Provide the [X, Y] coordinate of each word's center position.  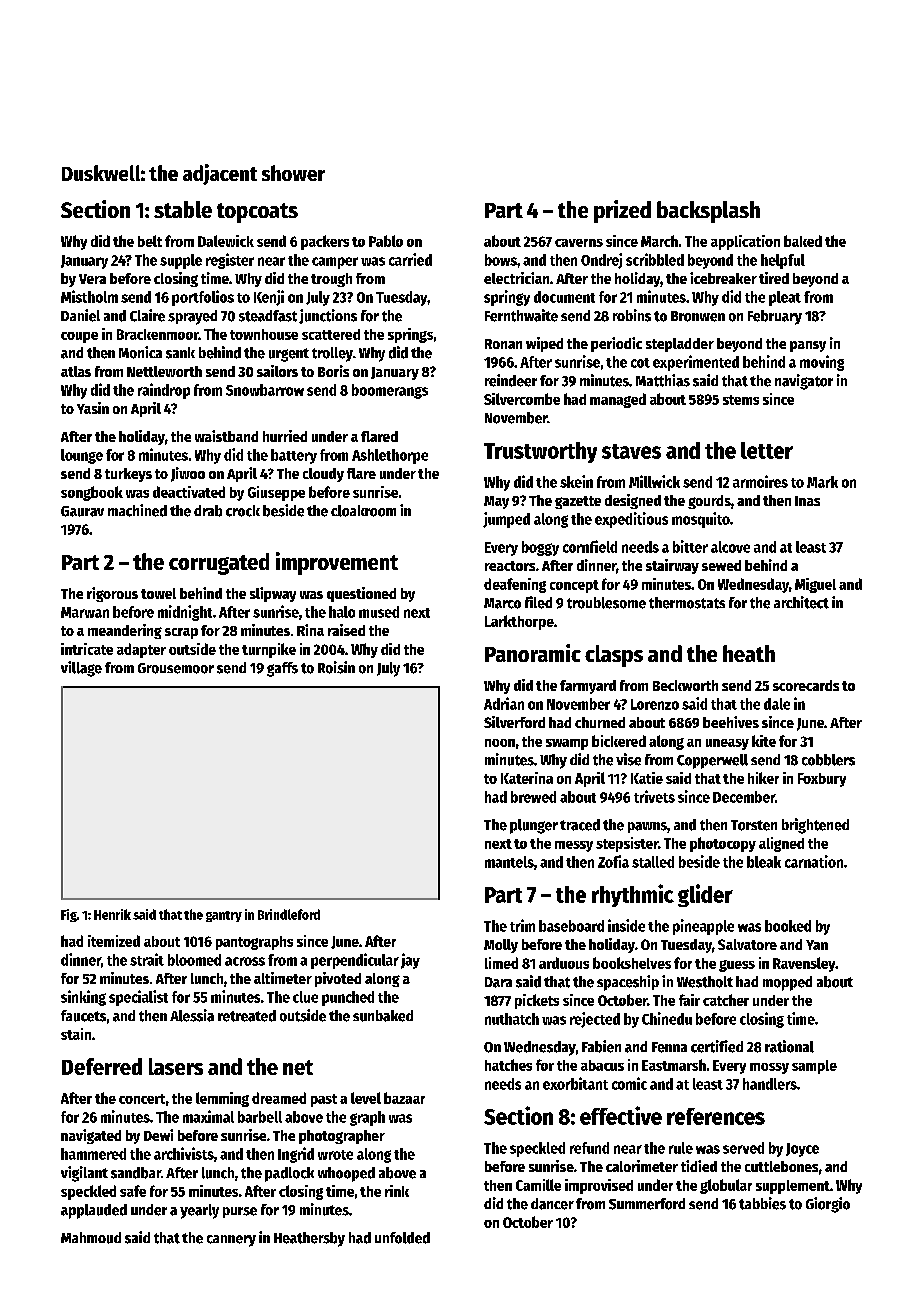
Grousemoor [176, 668]
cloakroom [363, 511]
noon [500, 743]
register [230, 261]
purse [240, 1212]
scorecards [806, 685]
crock [243, 511]
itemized [114, 941]
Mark [822, 482]
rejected [595, 1020]
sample [814, 1067]
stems [741, 400]
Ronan [503, 344]
